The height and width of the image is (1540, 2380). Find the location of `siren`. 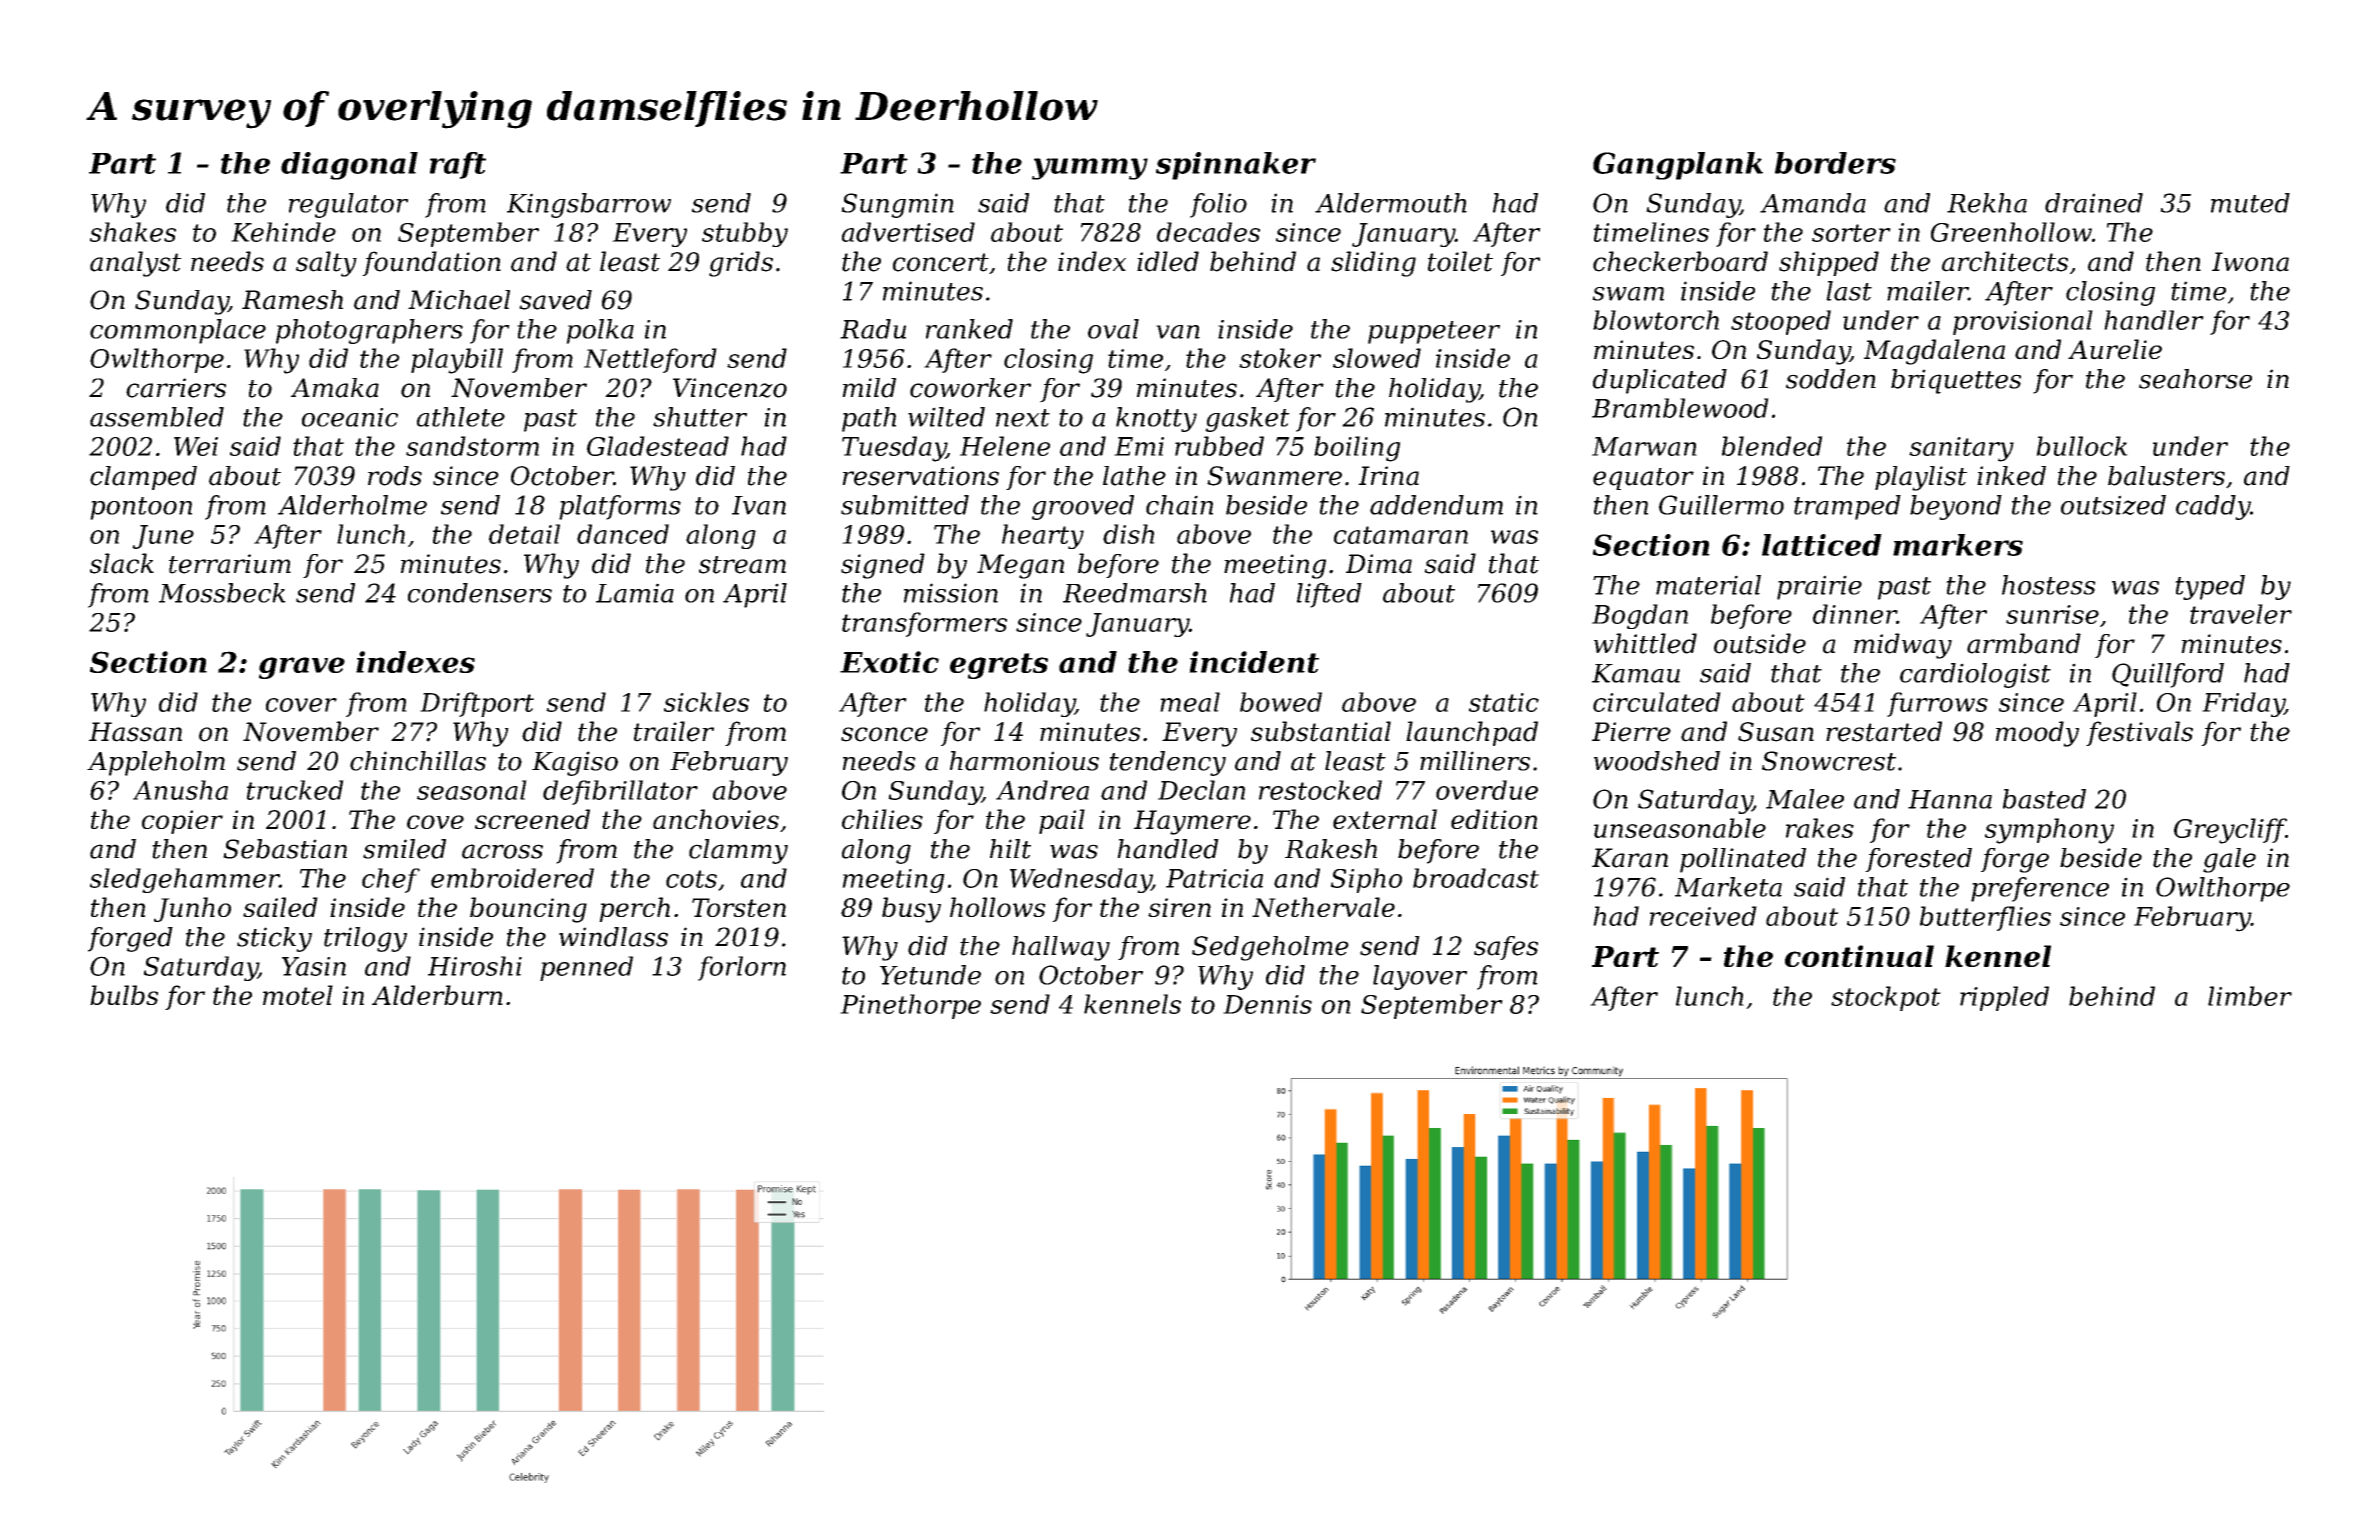

siren is located at coordinates (1179, 907).
